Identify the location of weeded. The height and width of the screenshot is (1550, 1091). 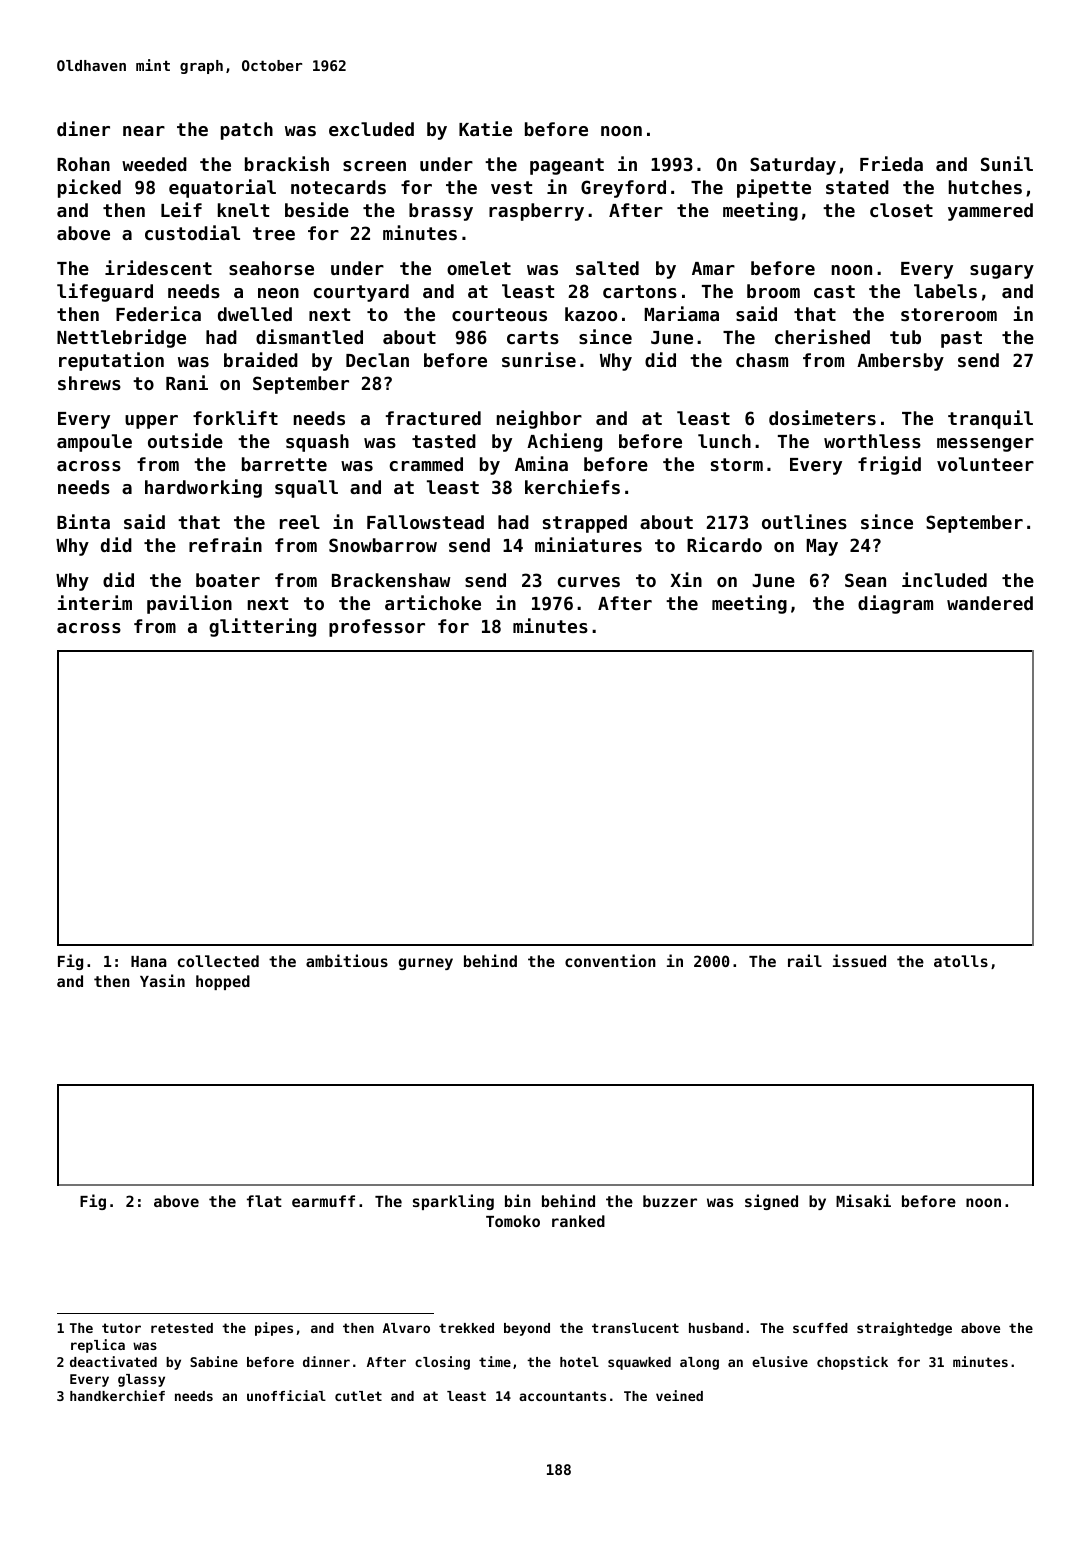
(154, 164).
